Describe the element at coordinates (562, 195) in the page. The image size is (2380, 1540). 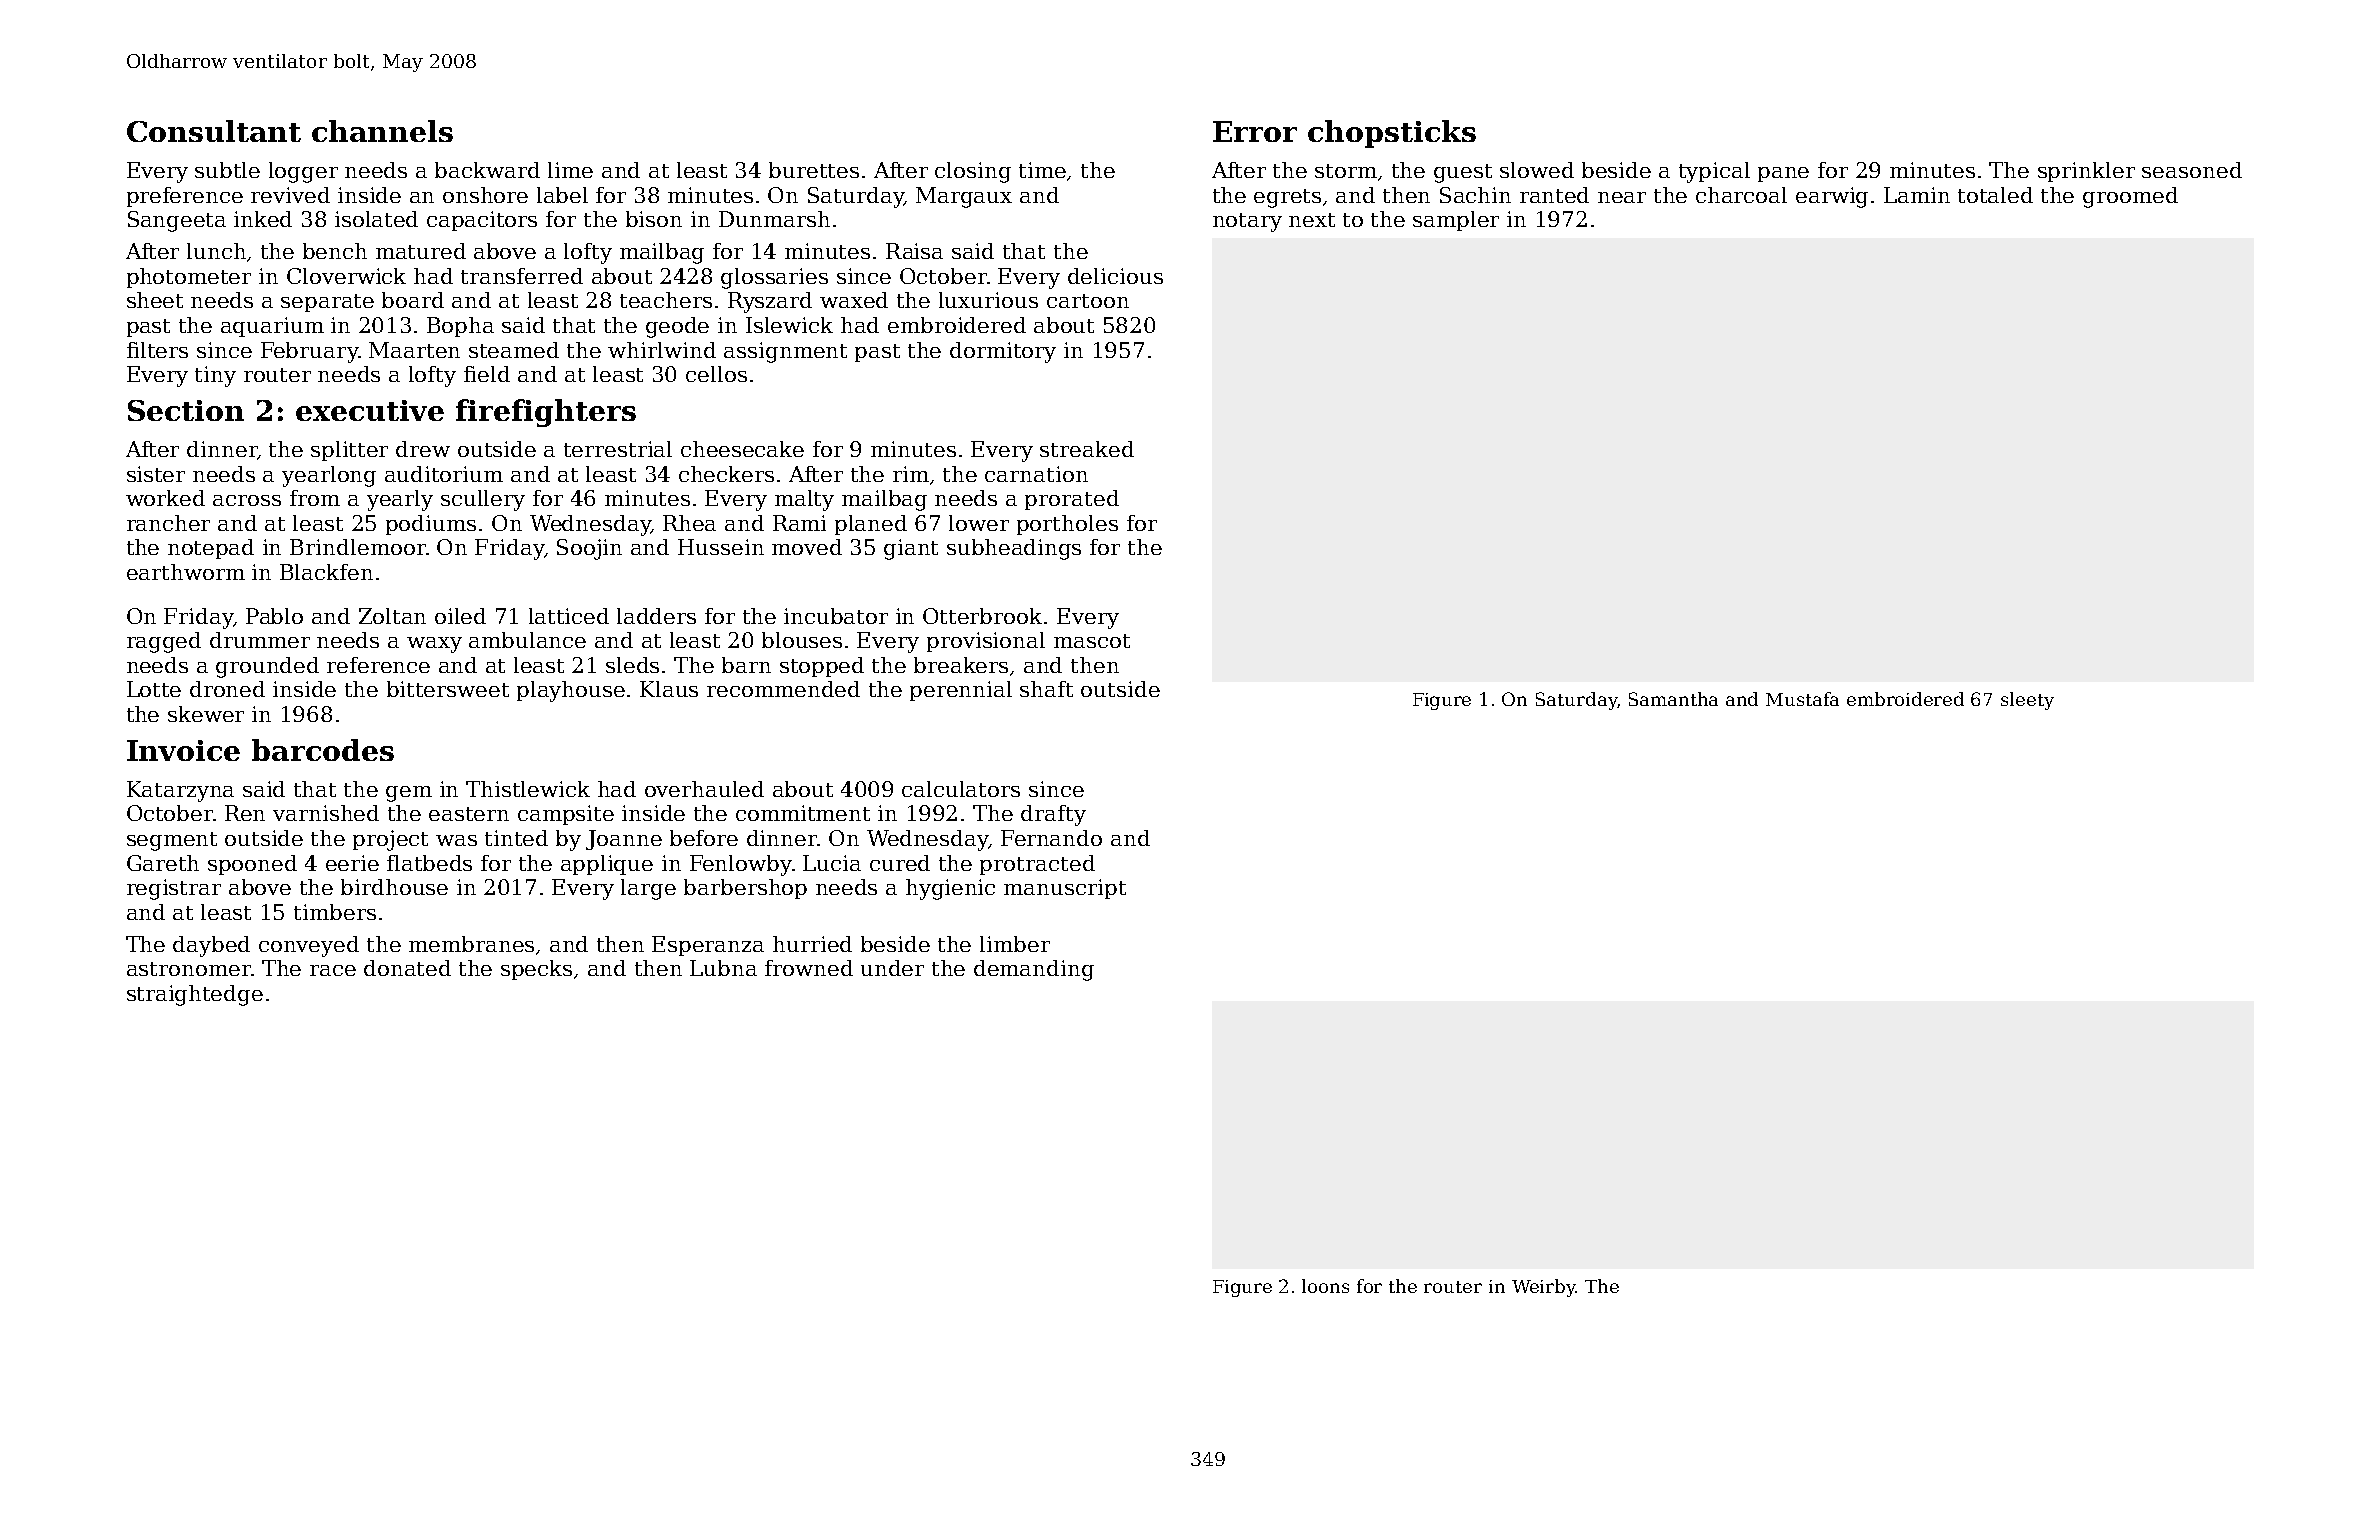
I see `label` at that location.
